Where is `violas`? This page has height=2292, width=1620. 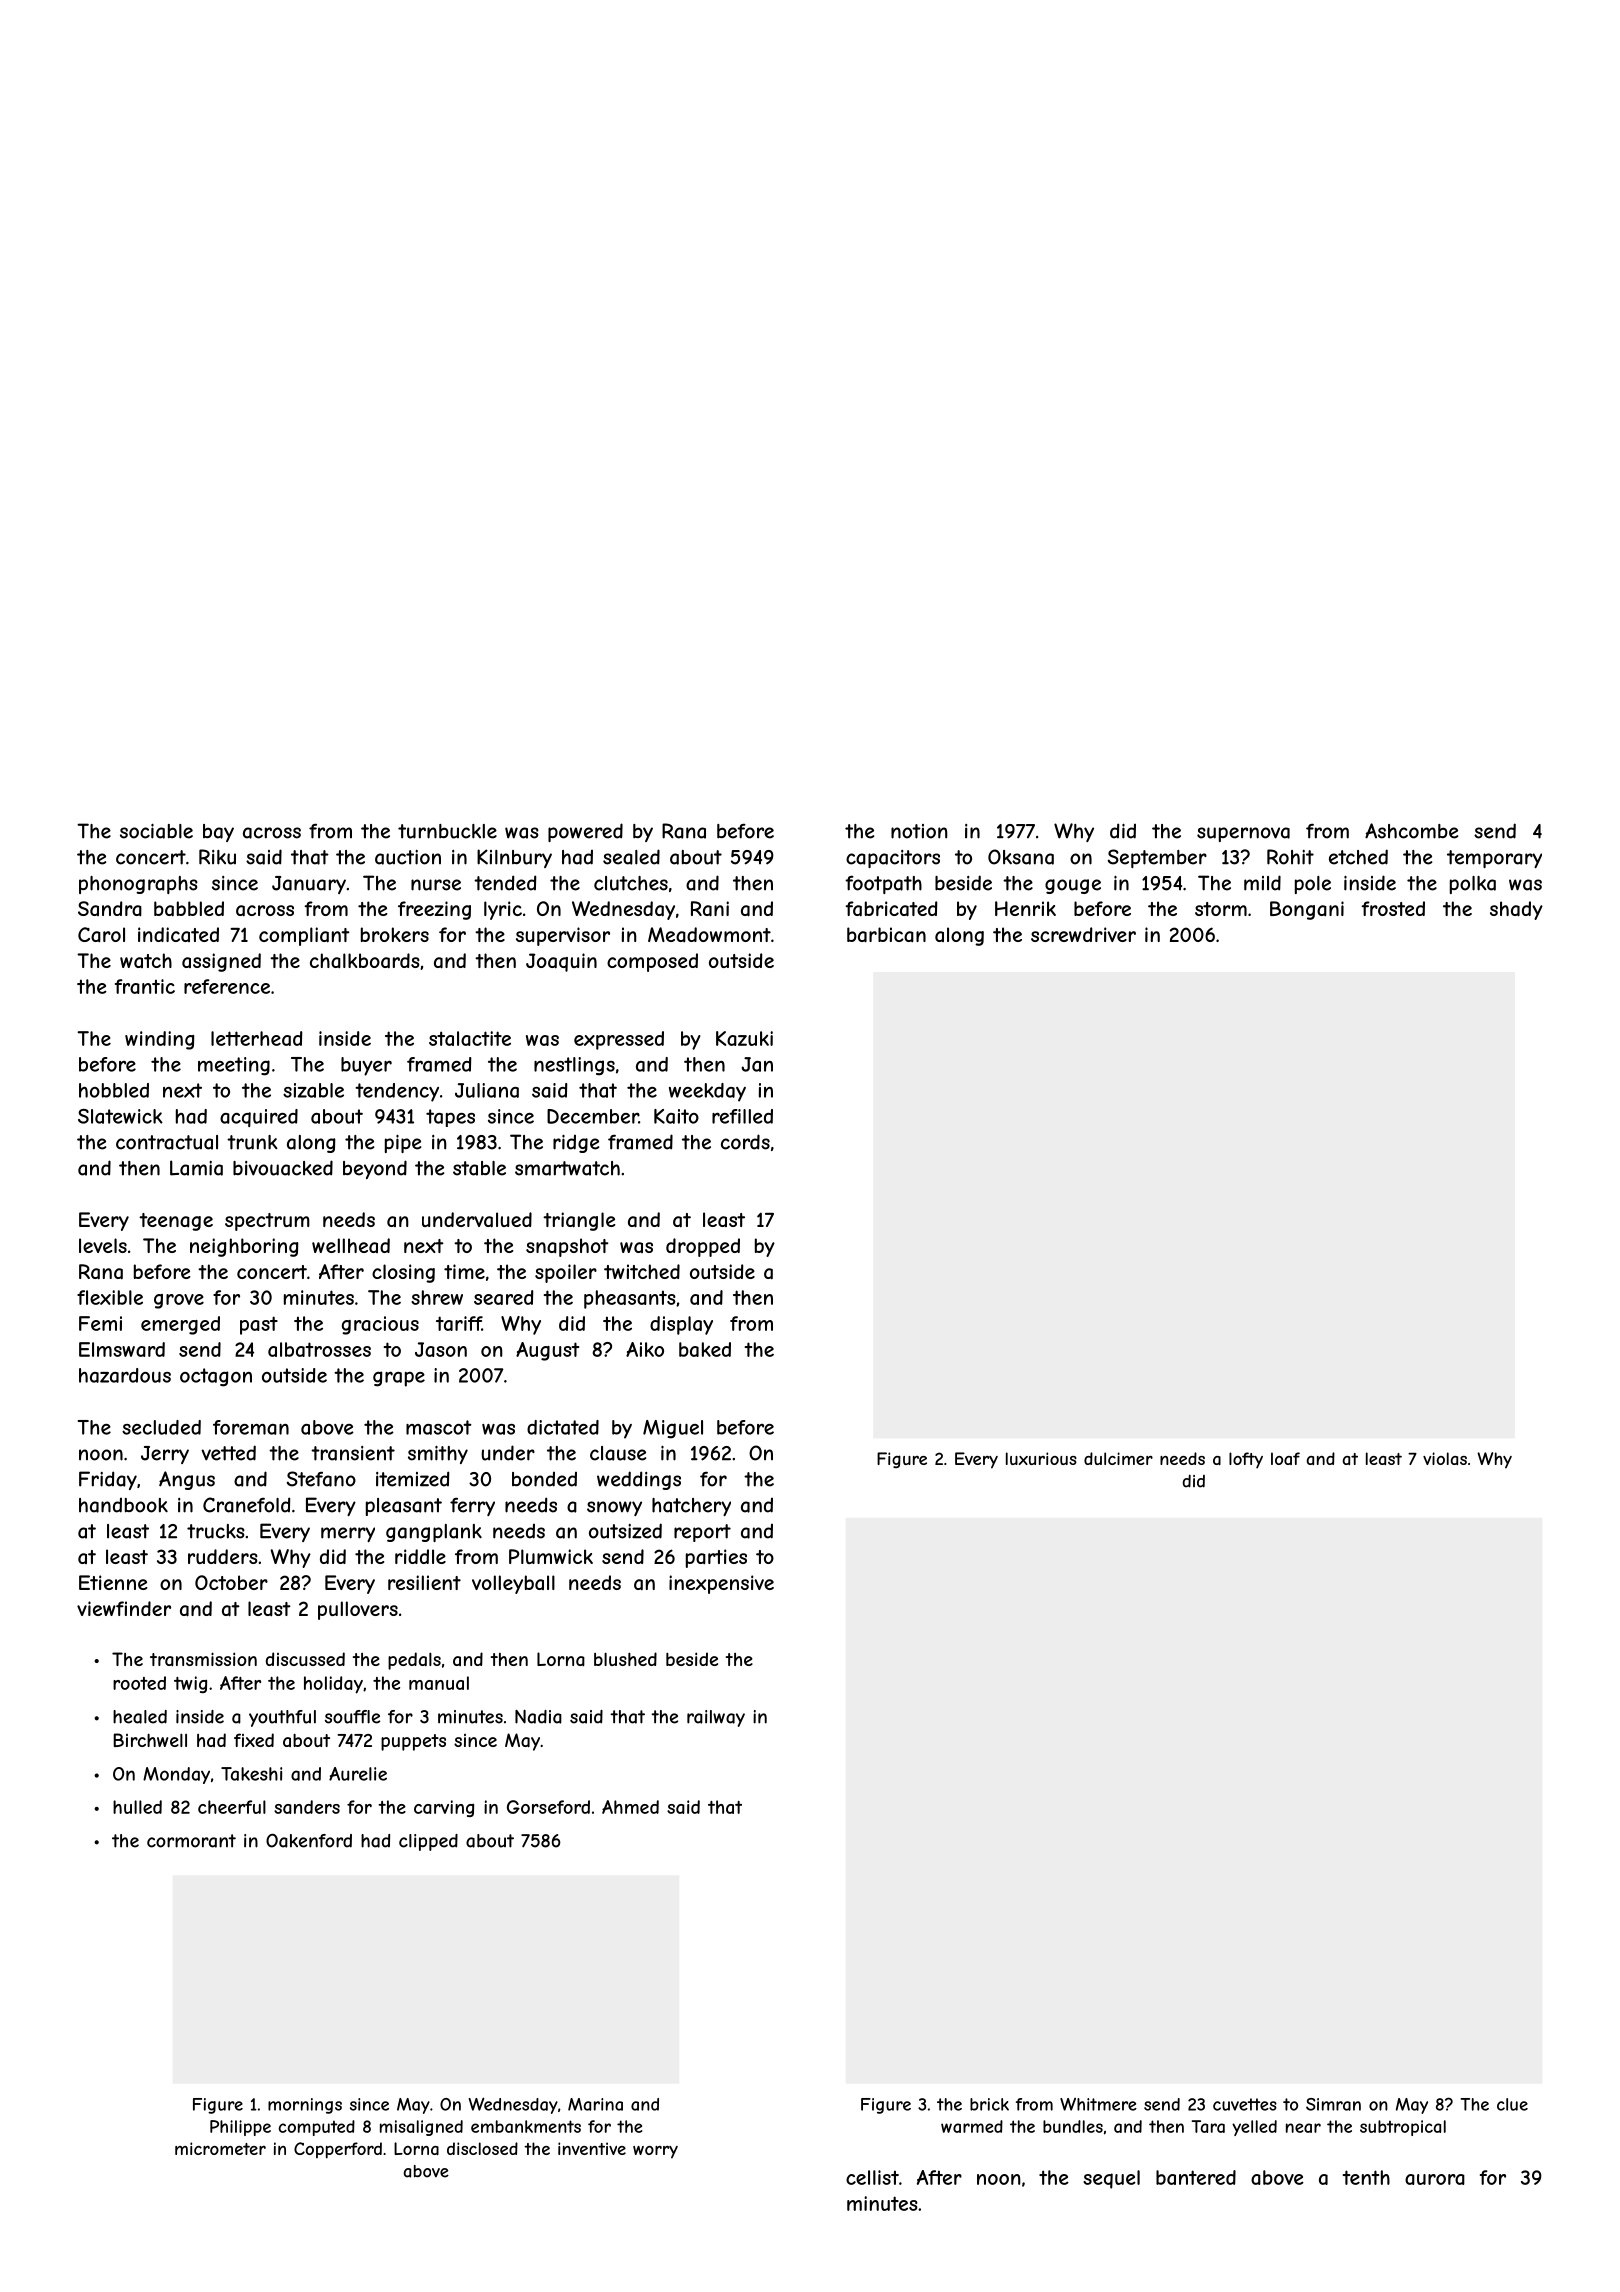 violas is located at coordinates (1445, 1458).
